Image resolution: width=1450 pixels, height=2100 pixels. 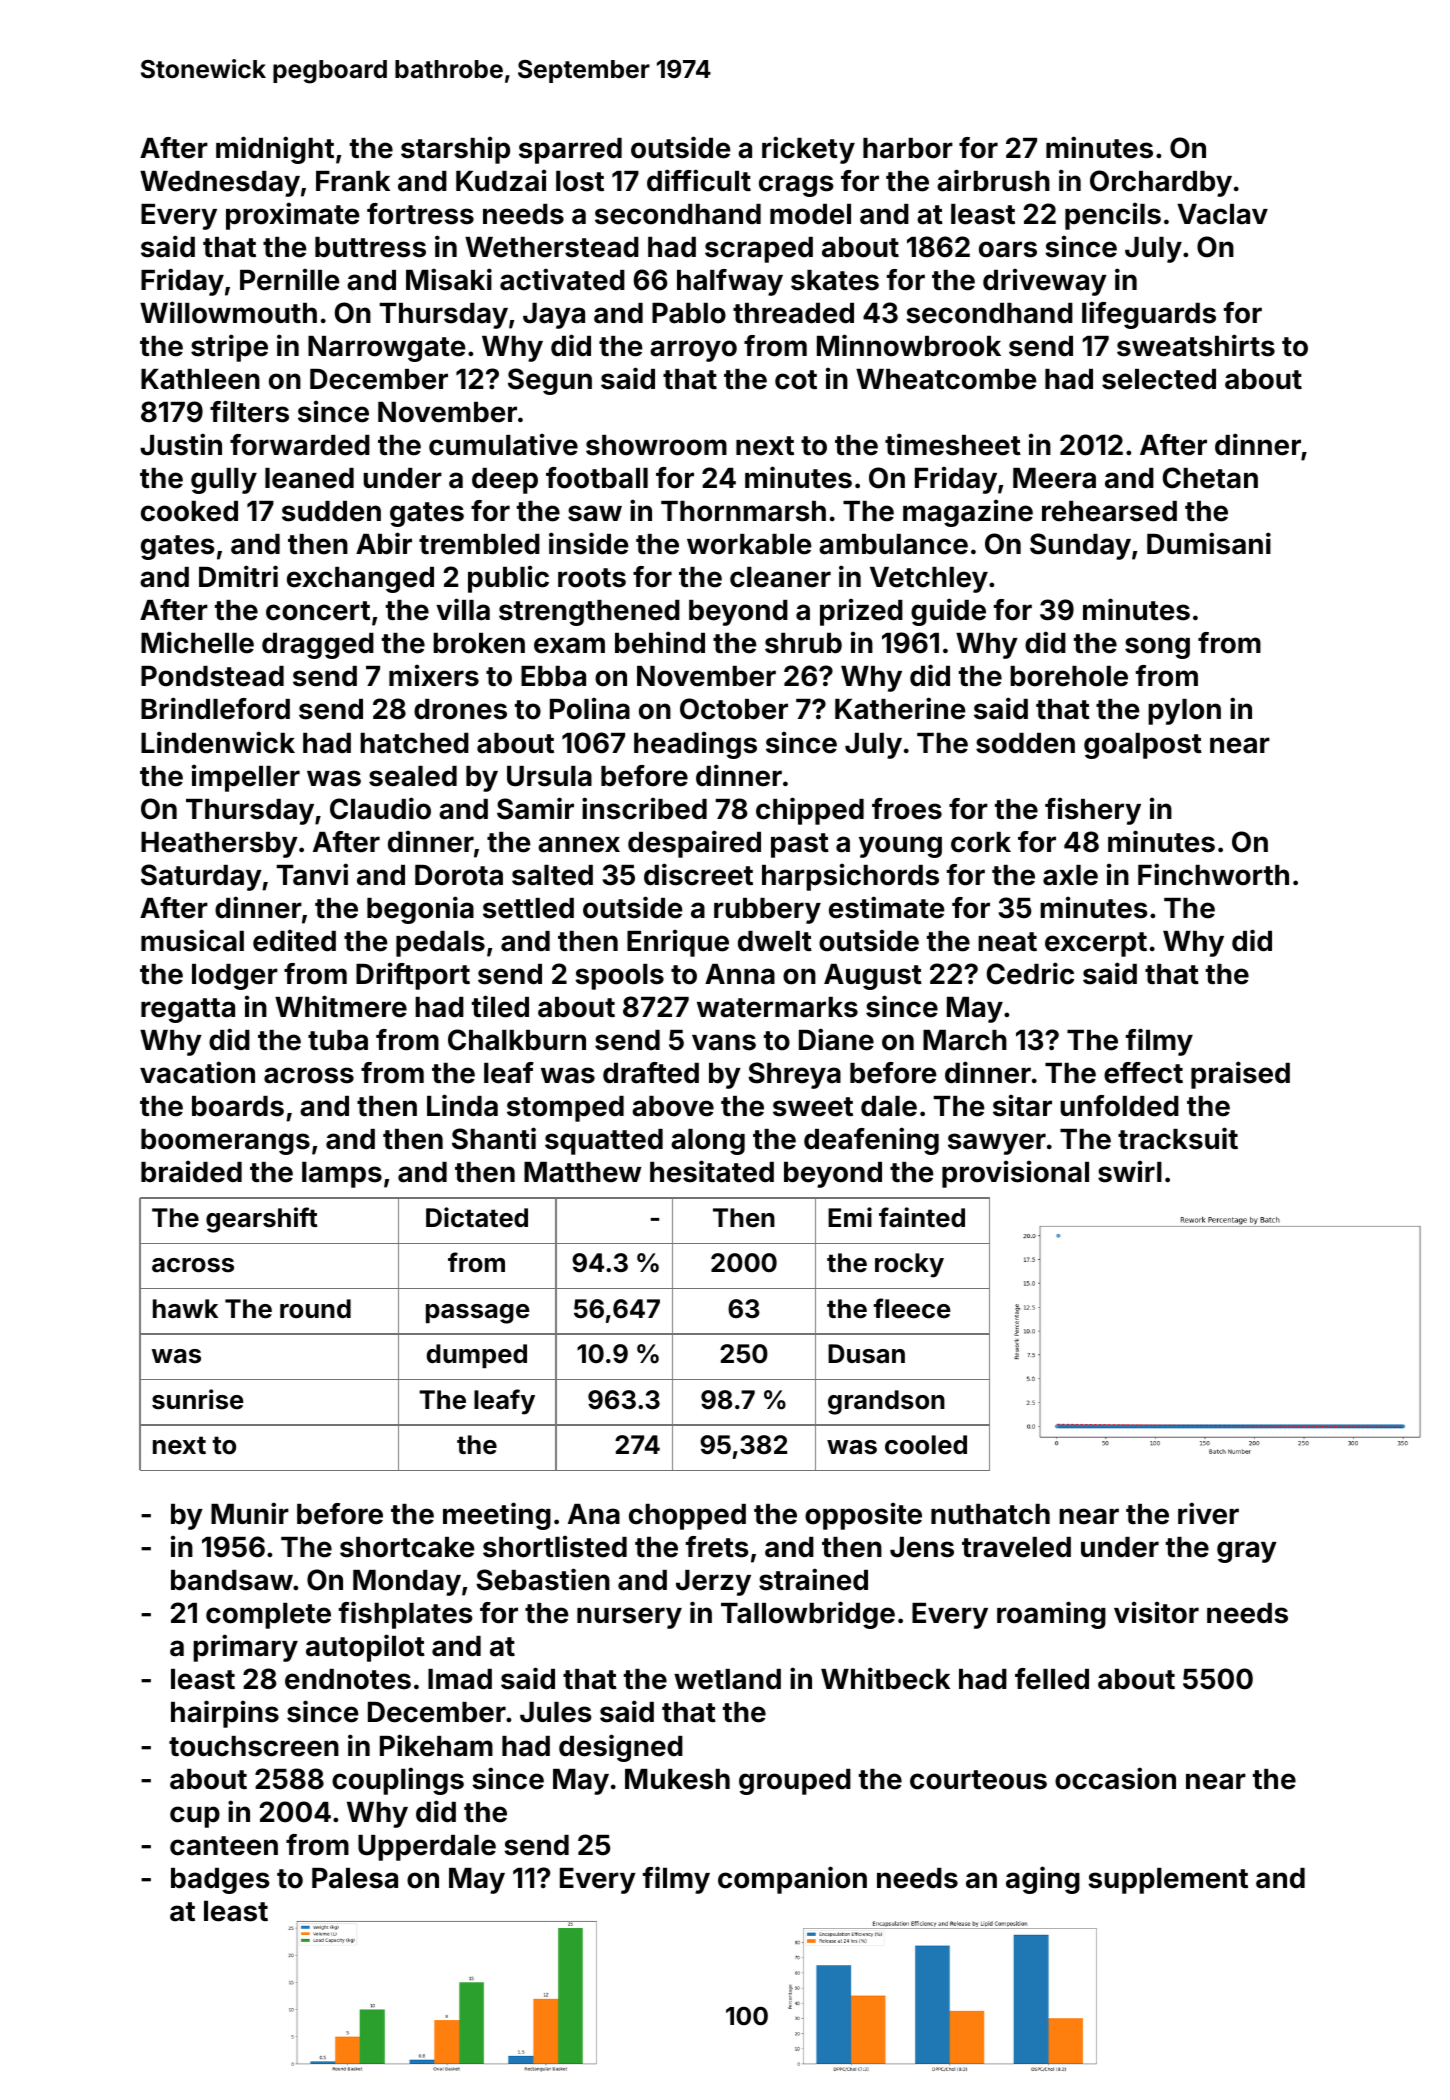 What do you see at coordinates (1240, 1075) in the screenshot?
I see `praised` at bounding box center [1240, 1075].
